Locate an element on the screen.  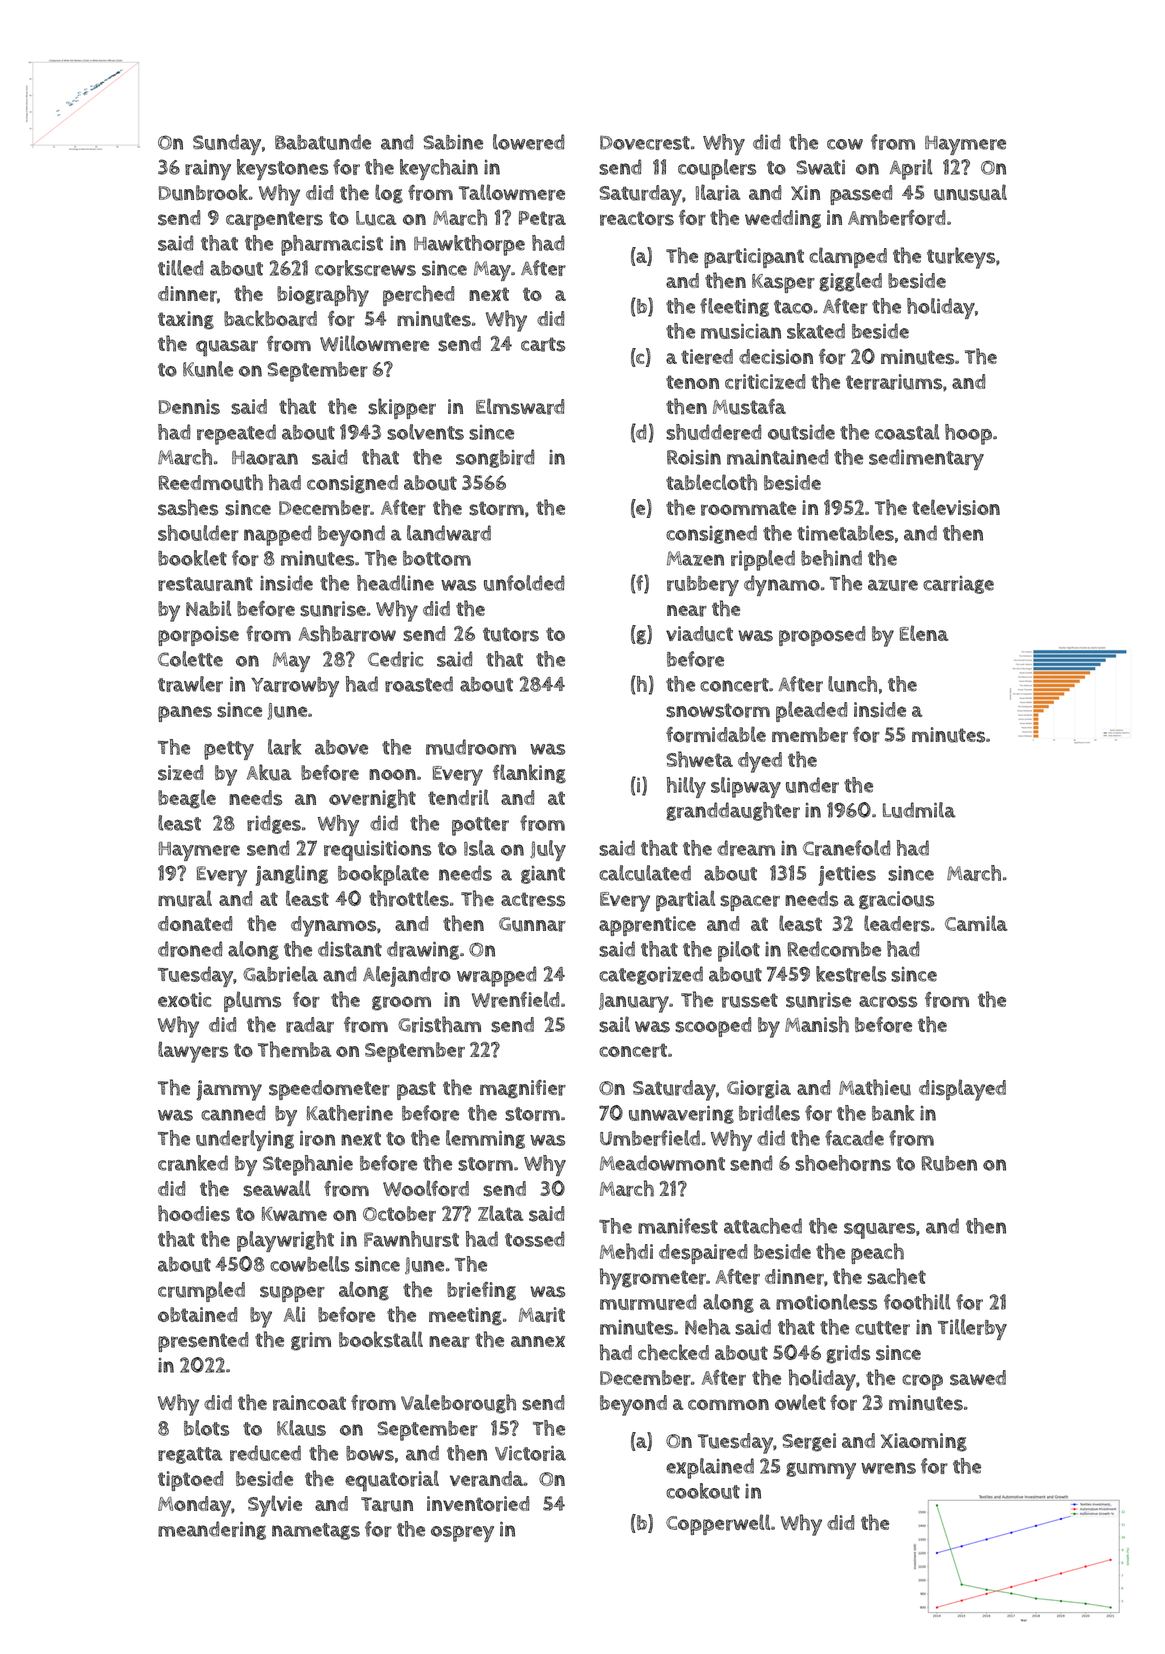
noon is located at coordinates (392, 774).
